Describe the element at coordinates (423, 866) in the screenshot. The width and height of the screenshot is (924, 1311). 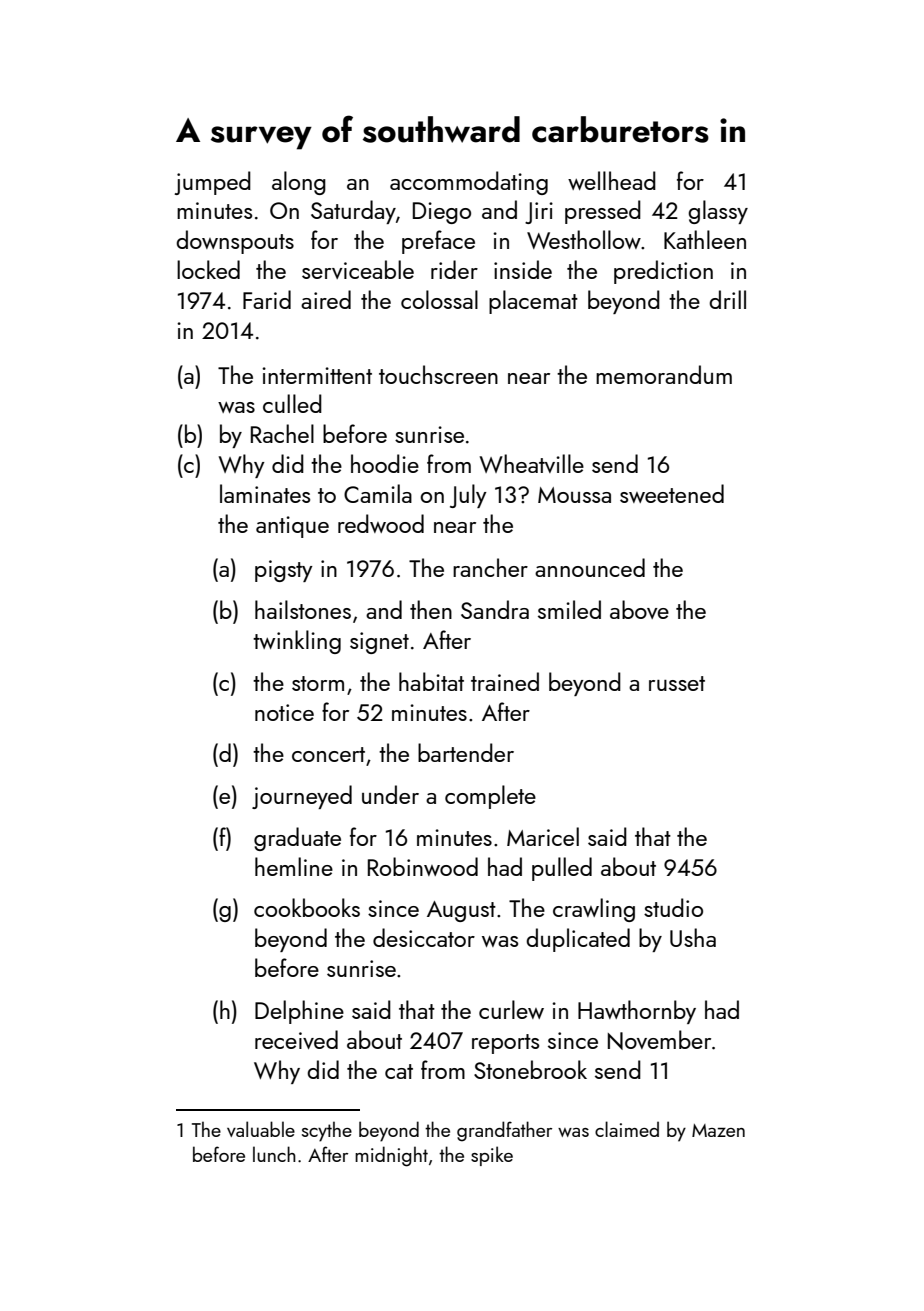
I see `Robinwood` at that location.
